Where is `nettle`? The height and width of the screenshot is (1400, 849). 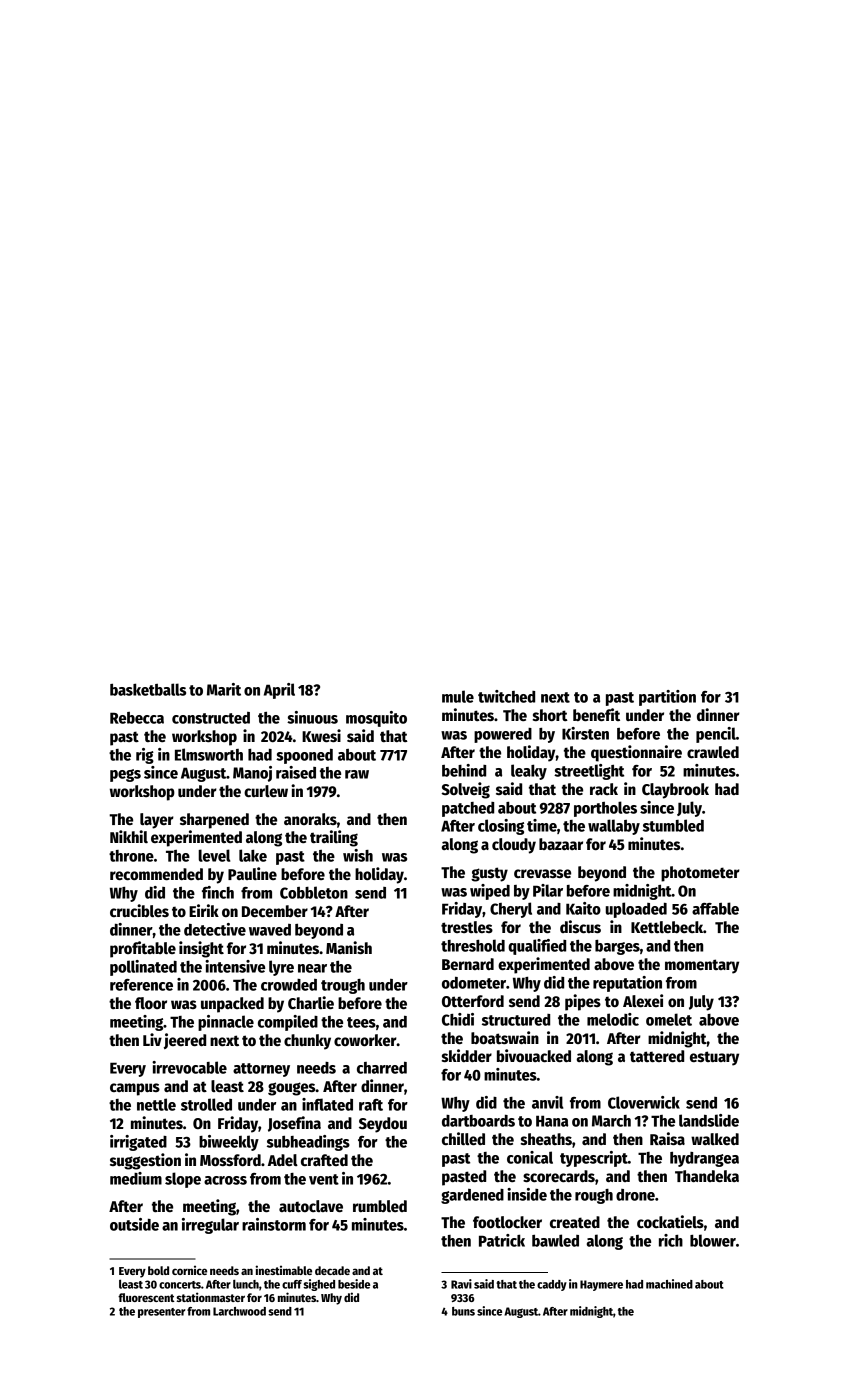 nettle is located at coordinates (156, 1104).
